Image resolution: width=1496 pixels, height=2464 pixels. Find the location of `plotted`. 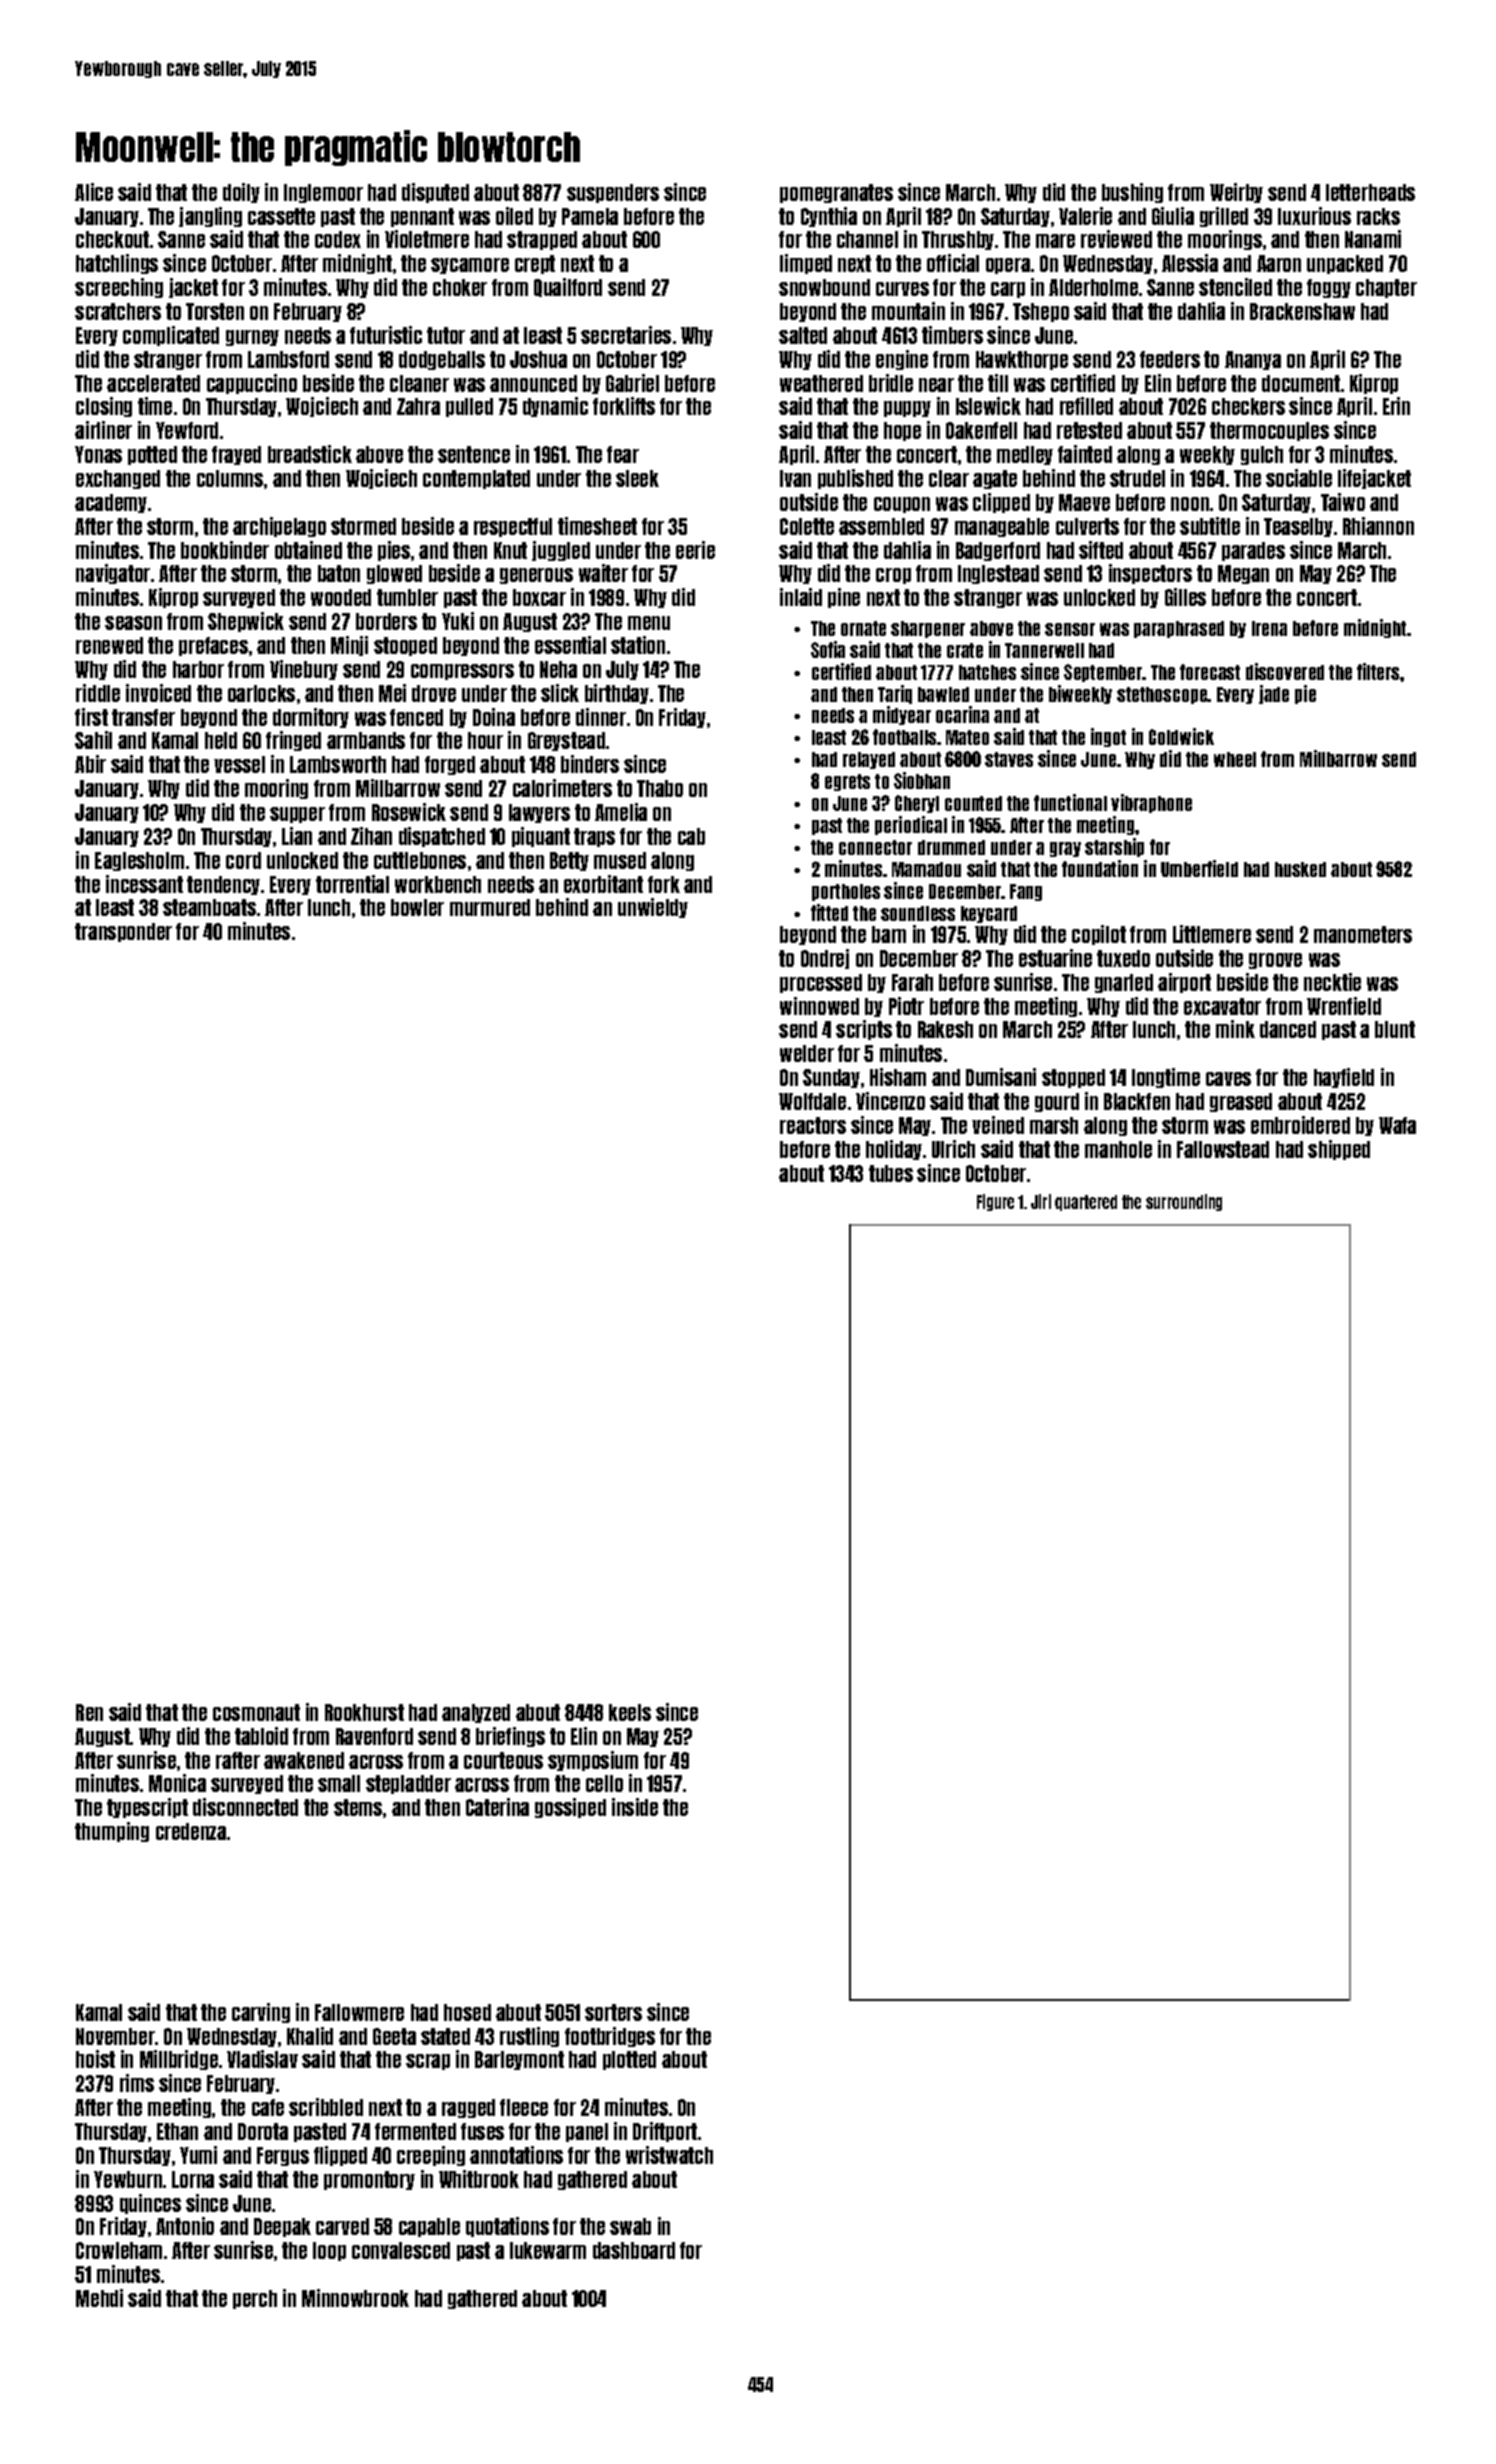

plotted is located at coordinates (629, 2060).
